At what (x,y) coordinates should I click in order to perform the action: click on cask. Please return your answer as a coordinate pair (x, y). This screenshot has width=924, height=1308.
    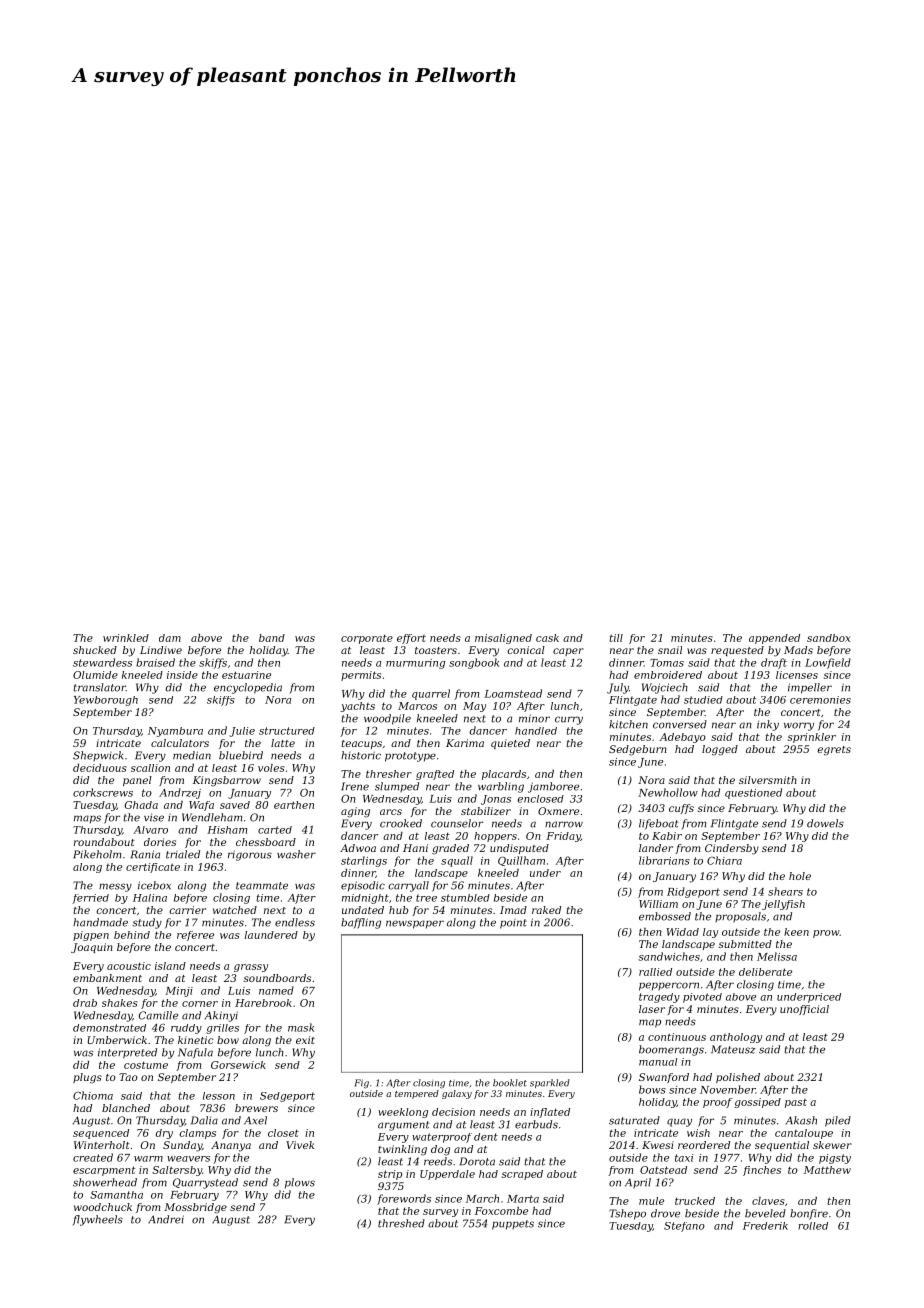
    Looking at the image, I should click on (547, 638).
